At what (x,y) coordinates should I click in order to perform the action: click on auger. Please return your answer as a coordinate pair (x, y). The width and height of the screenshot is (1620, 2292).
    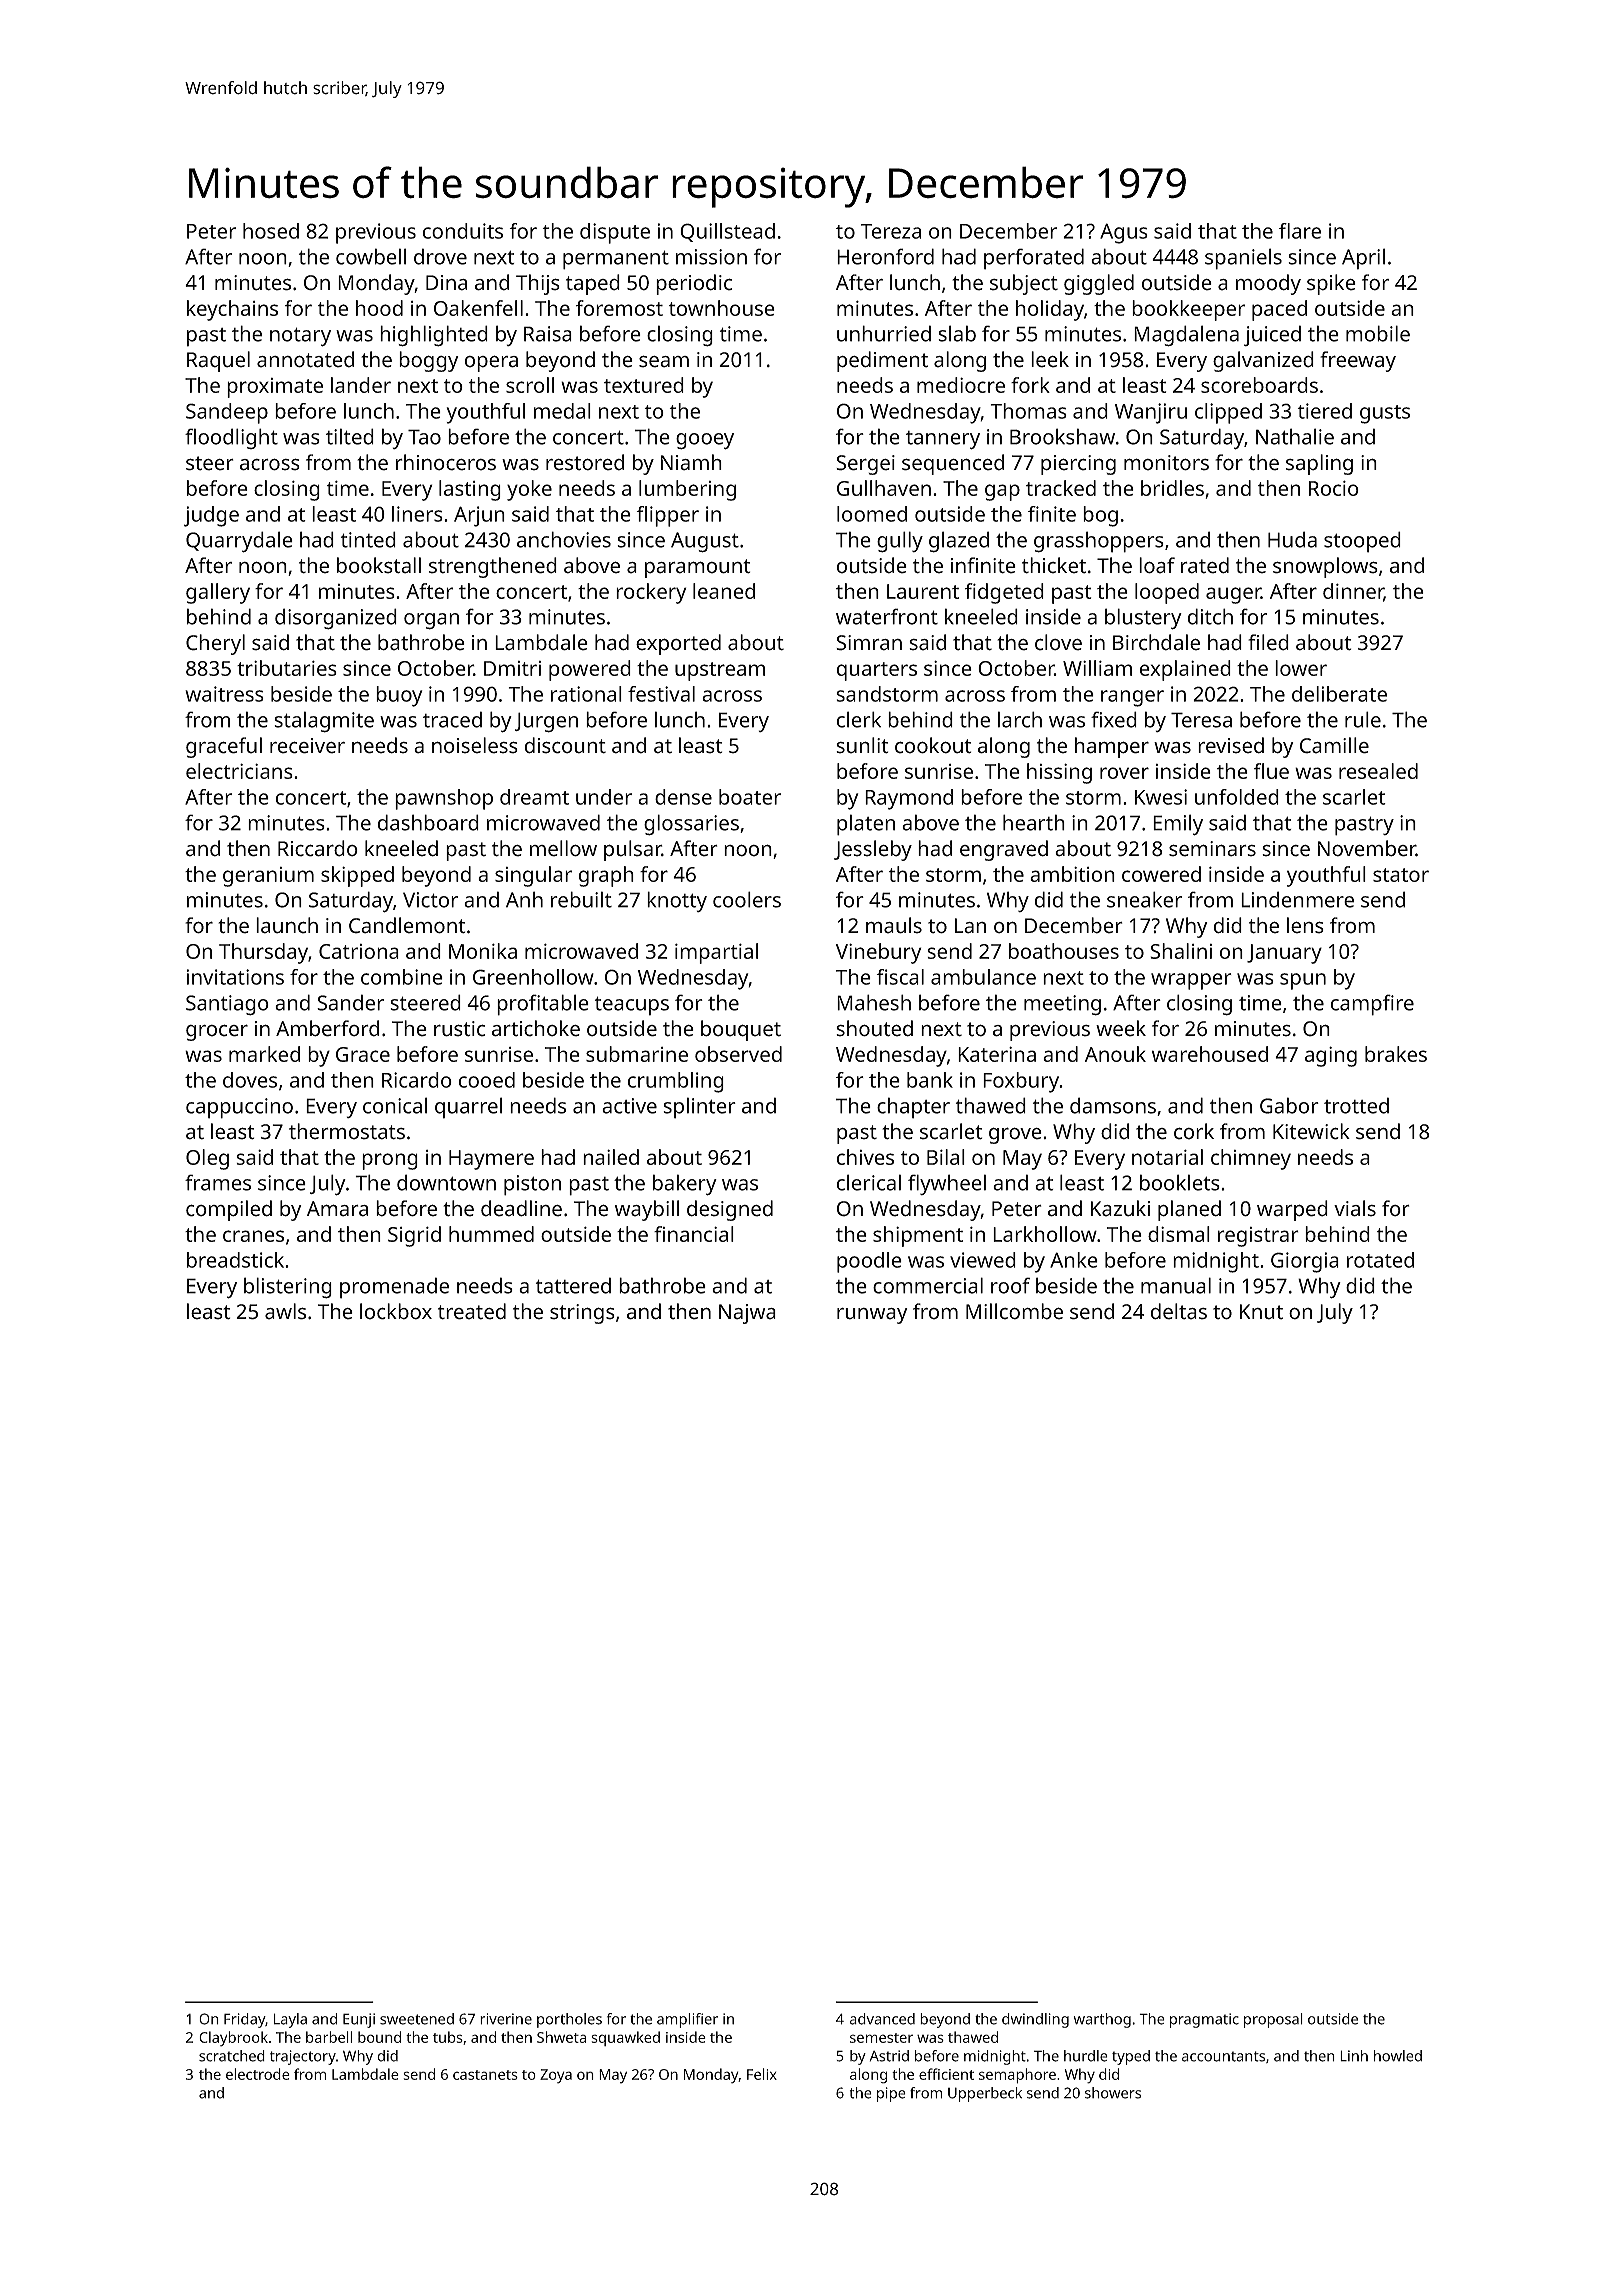
    Looking at the image, I should click on (1233, 595).
